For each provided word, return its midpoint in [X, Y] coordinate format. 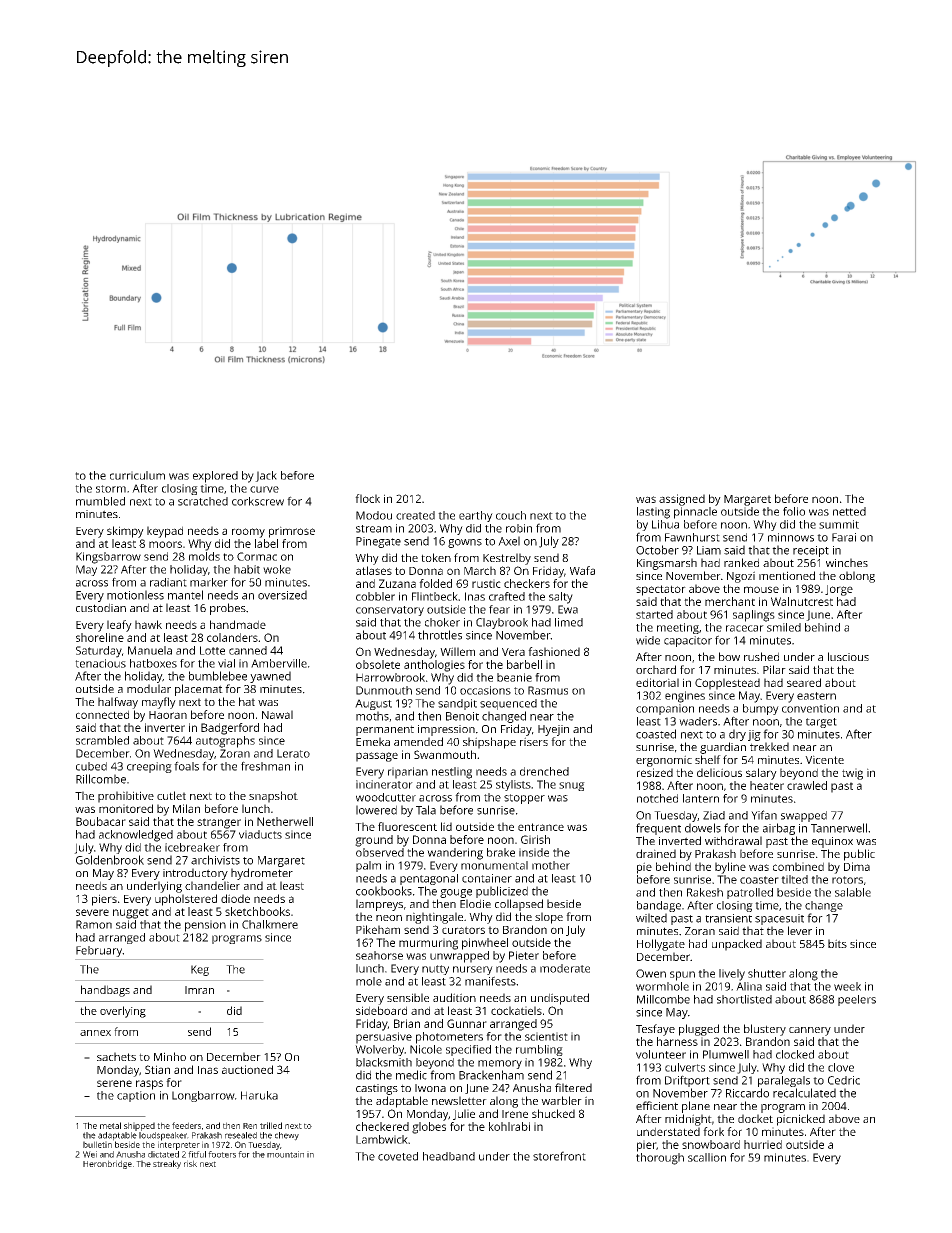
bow [729, 656]
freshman [265, 766]
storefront [559, 1156]
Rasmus [548, 690]
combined [798, 866]
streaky [167, 1164]
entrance [541, 827]
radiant [168, 582]
